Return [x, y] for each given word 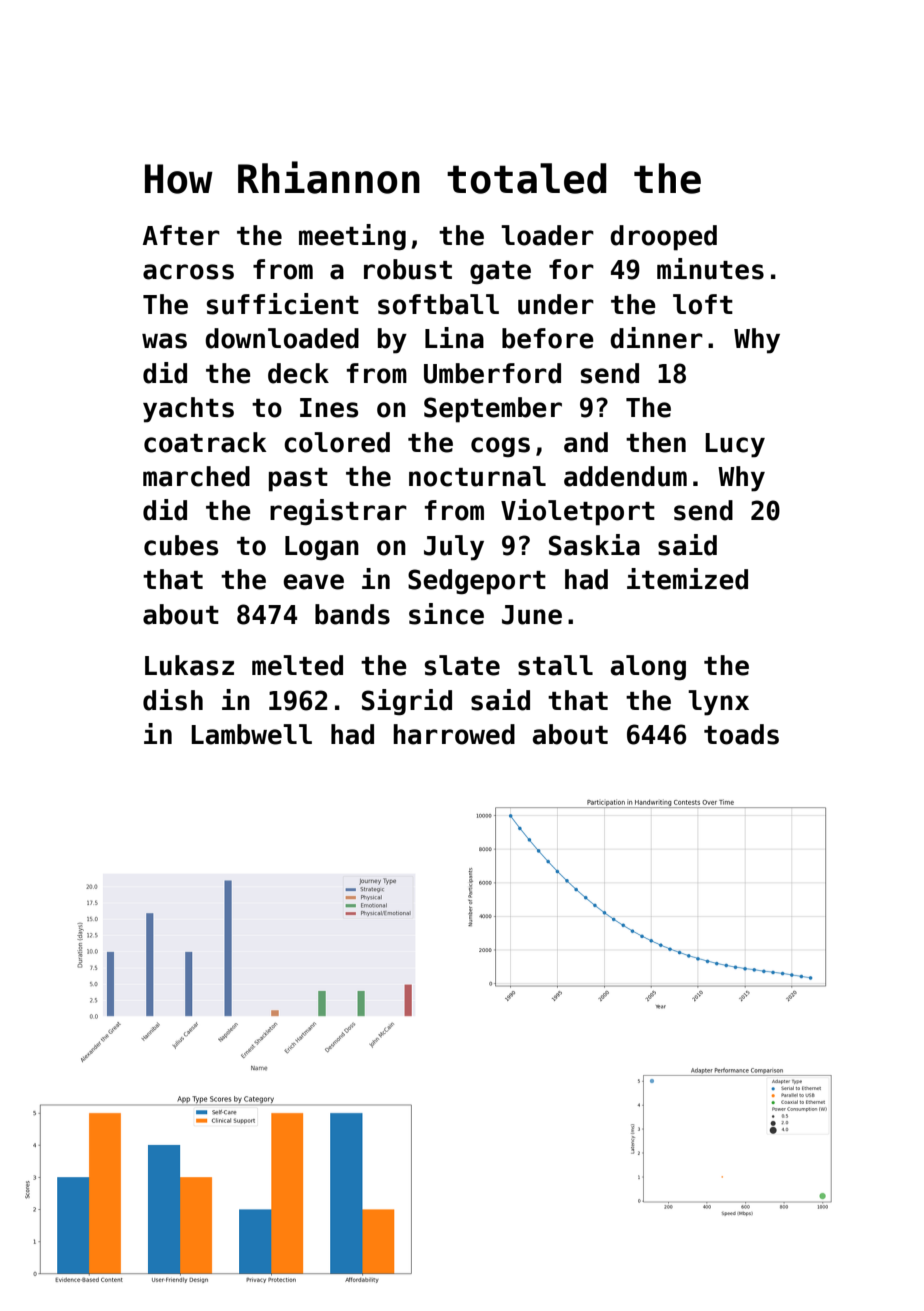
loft [703, 304]
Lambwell [251, 734]
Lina [454, 338]
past [298, 480]
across [188, 272]
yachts [188, 410]
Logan [322, 548]
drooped [663, 238]
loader [547, 235]
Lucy [735, 445]
